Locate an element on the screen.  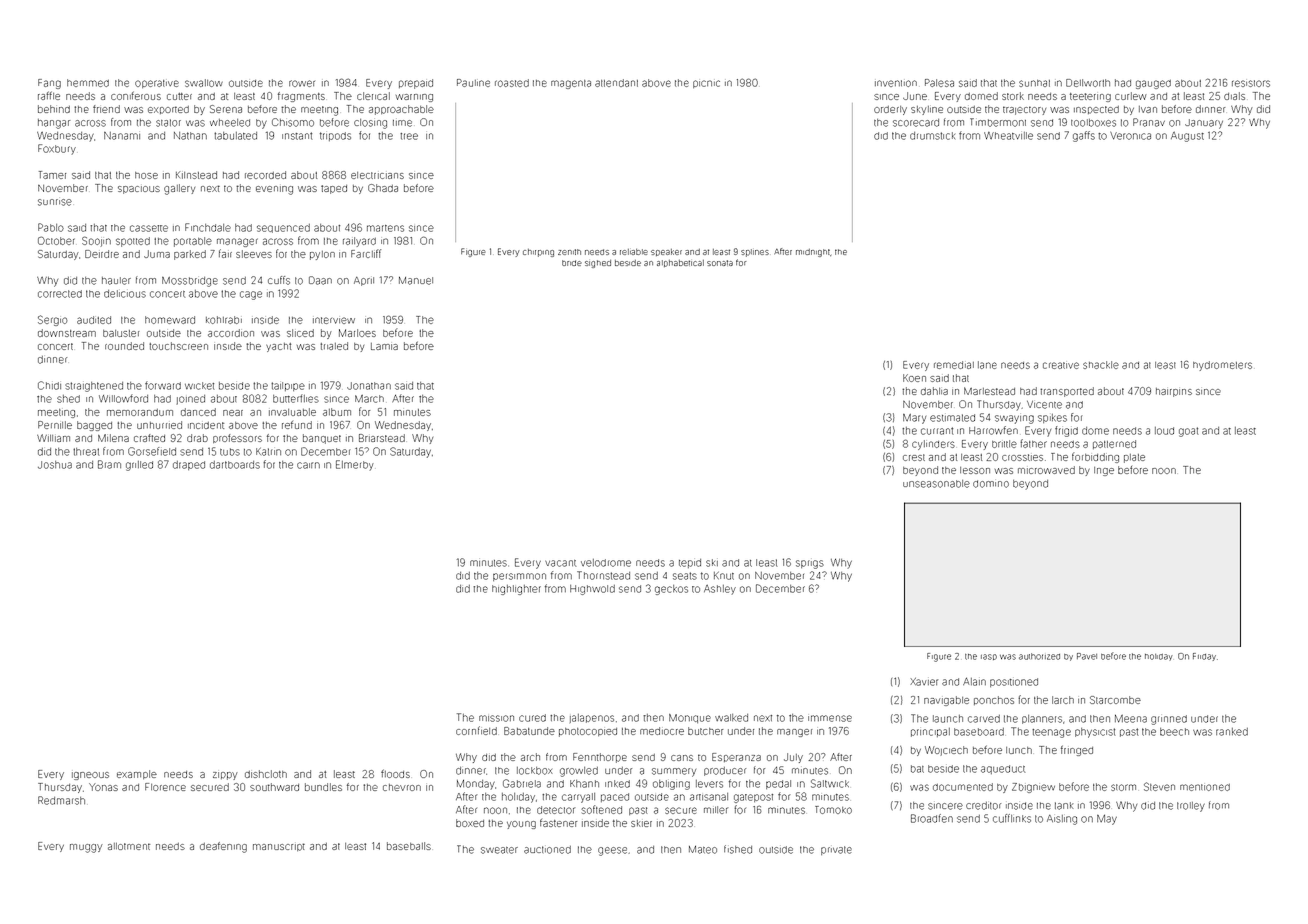
Starcombe is located at coordinates (1115, 700).
